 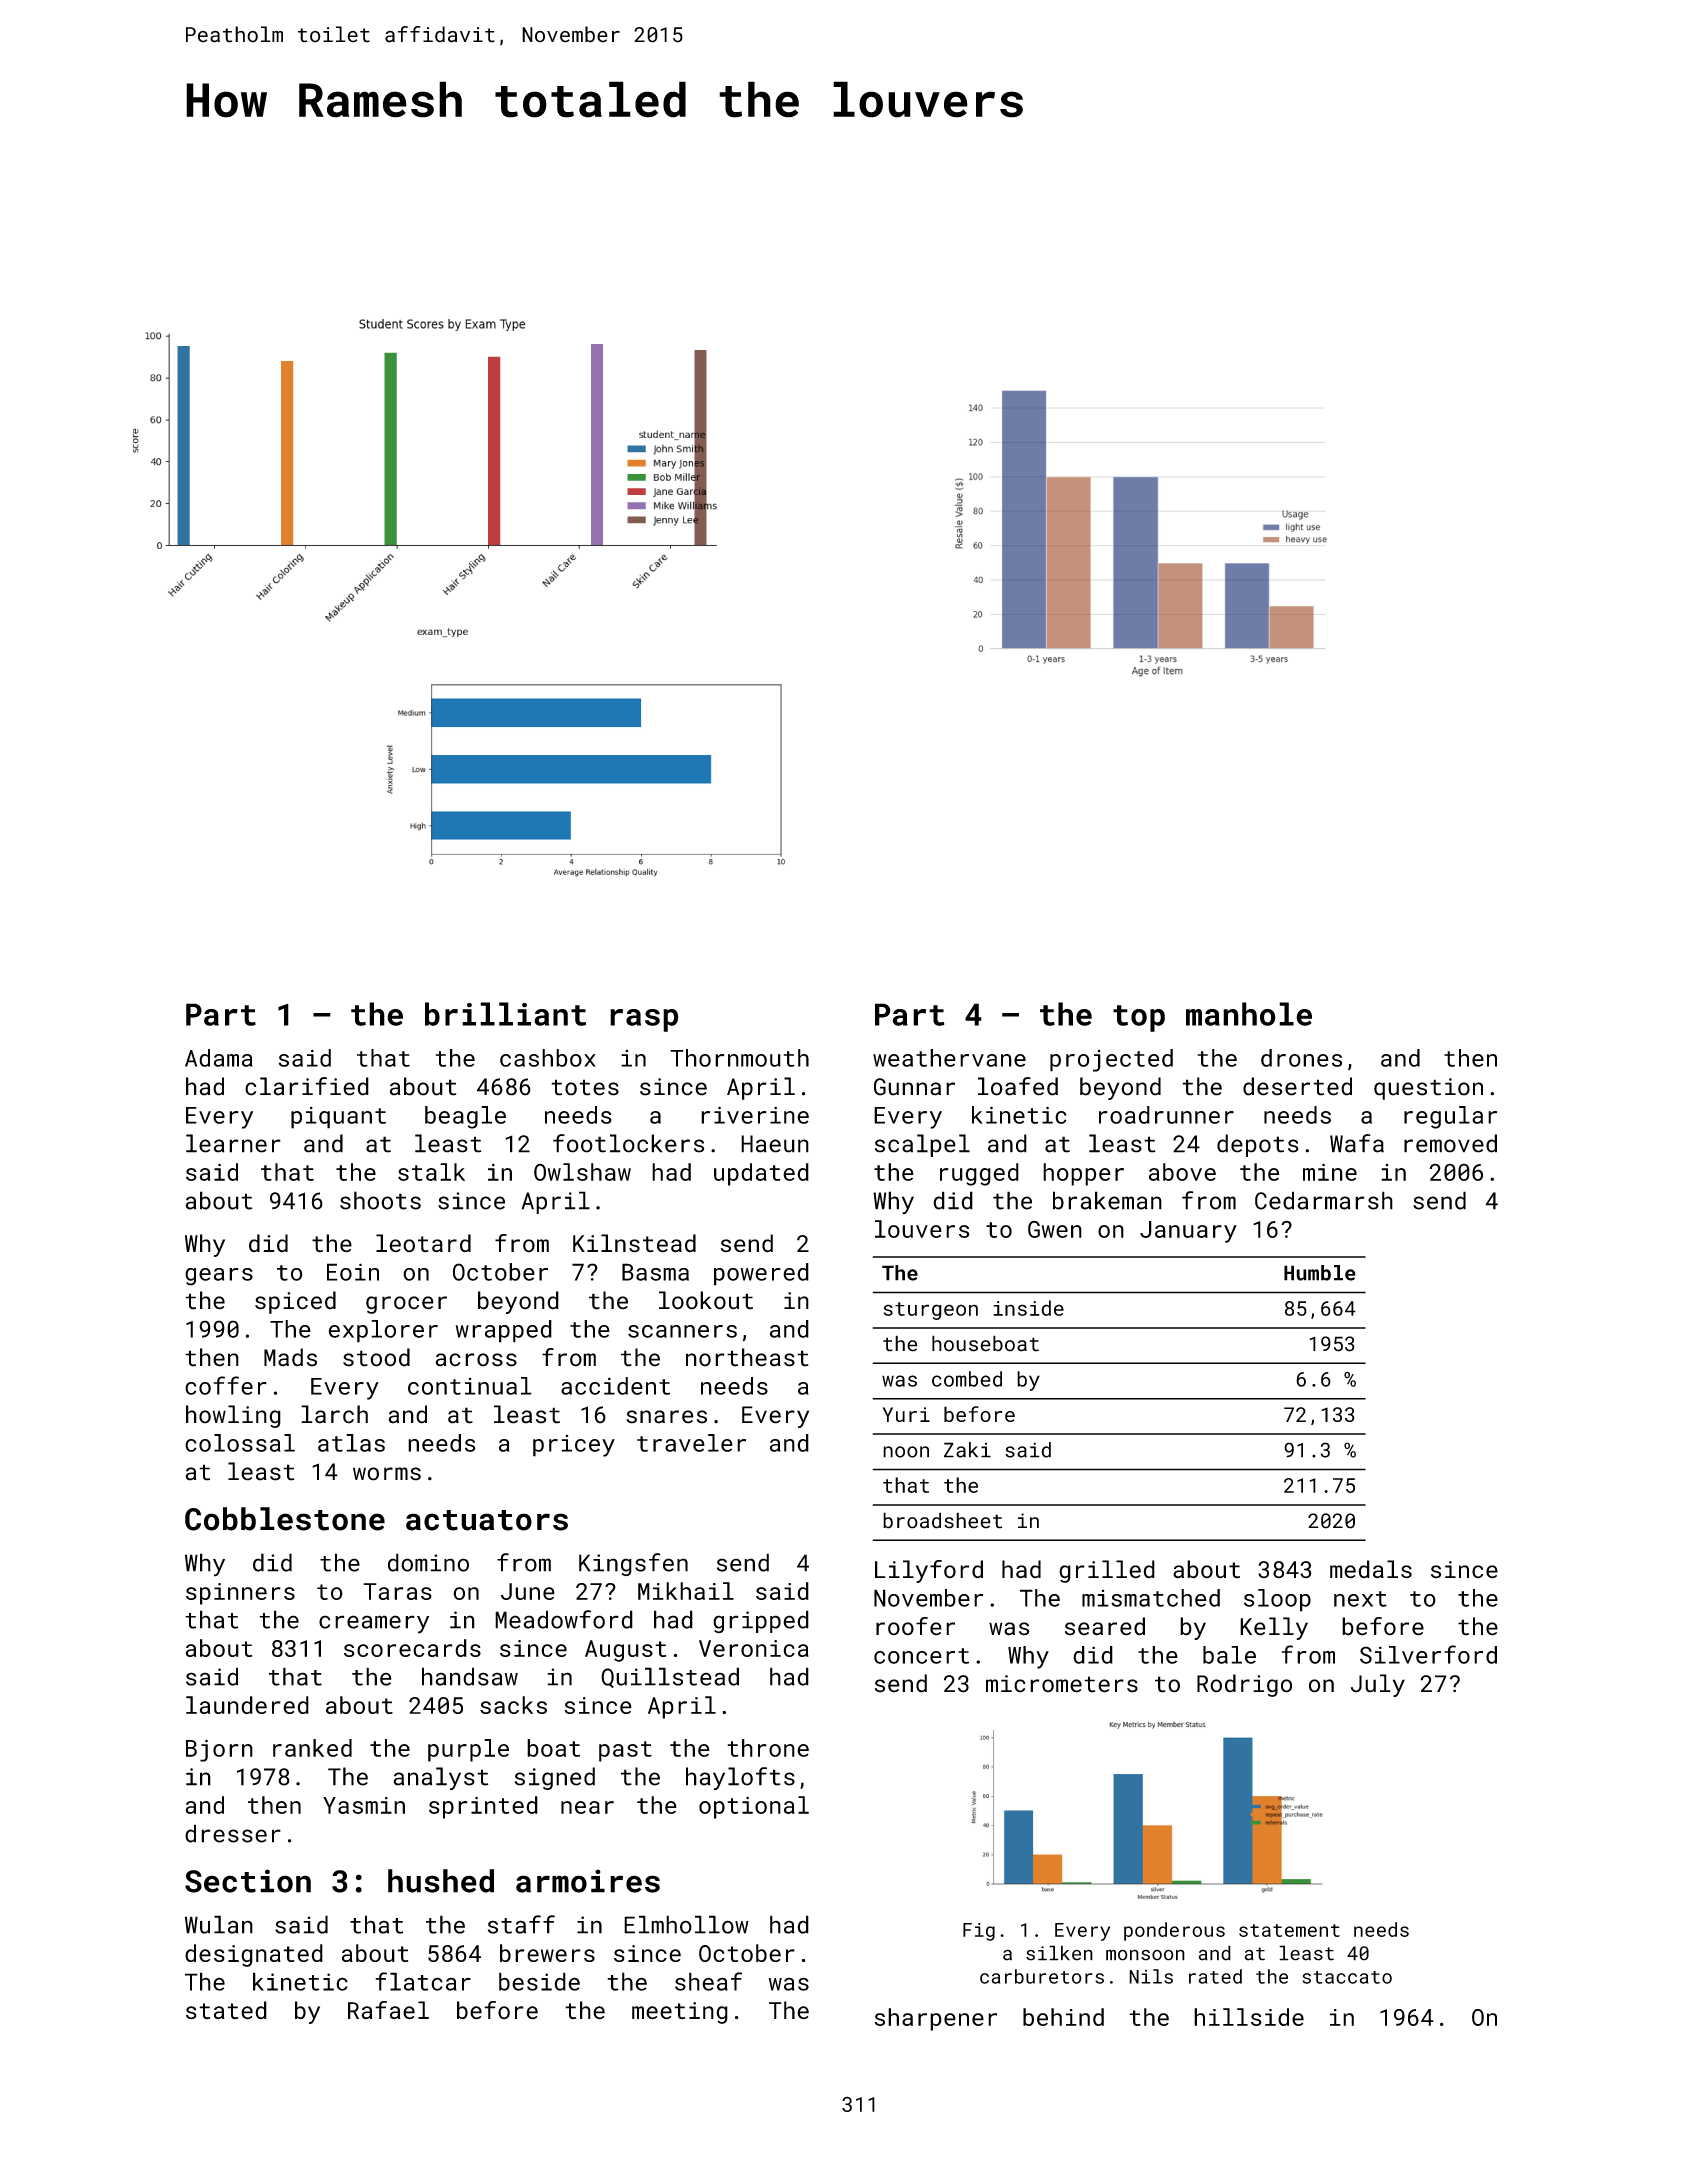 What do you see at coordinates (1145, 1955) in the screenshot?
I see `monsoon` at bounding box center [1145, 1955].
